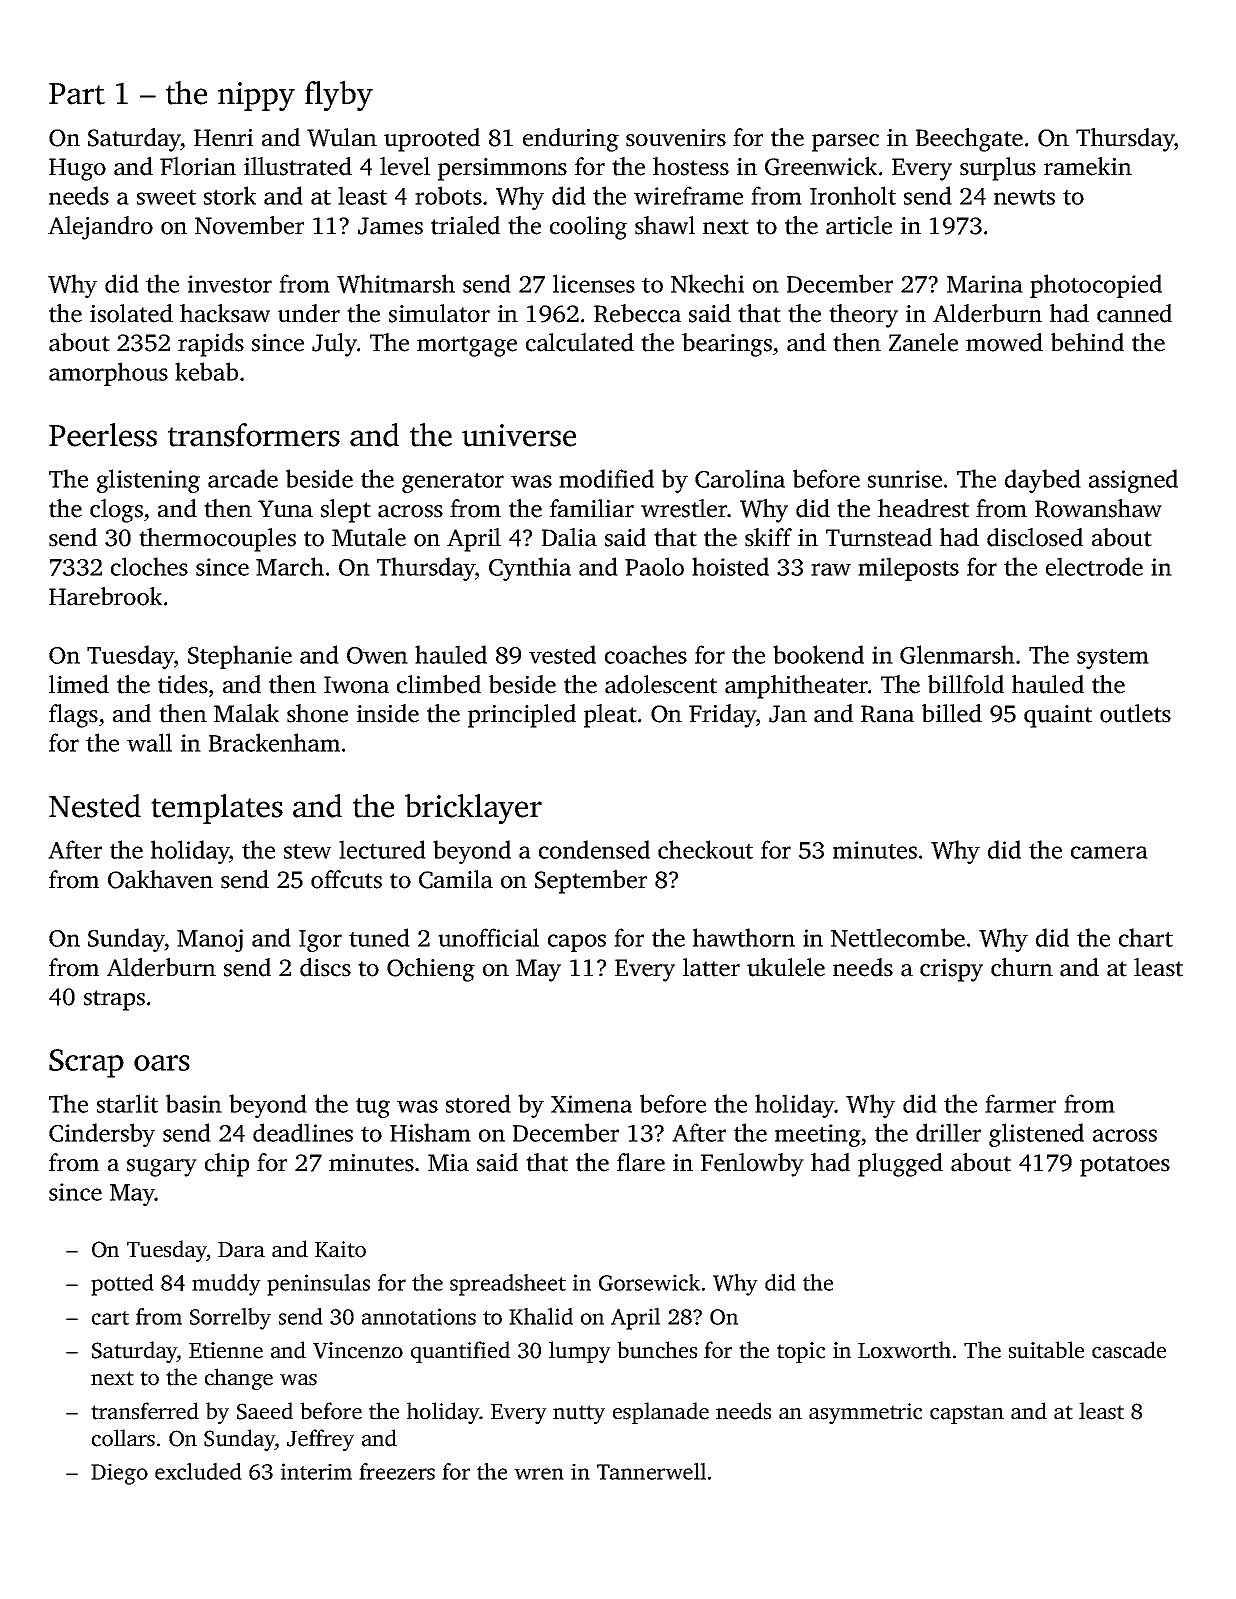 The width and height of the image is (1236, 1599). What do you see at coordinates (904, 1350) in the image?
I see `Loxworth` at bounding box center [904, 1350].
